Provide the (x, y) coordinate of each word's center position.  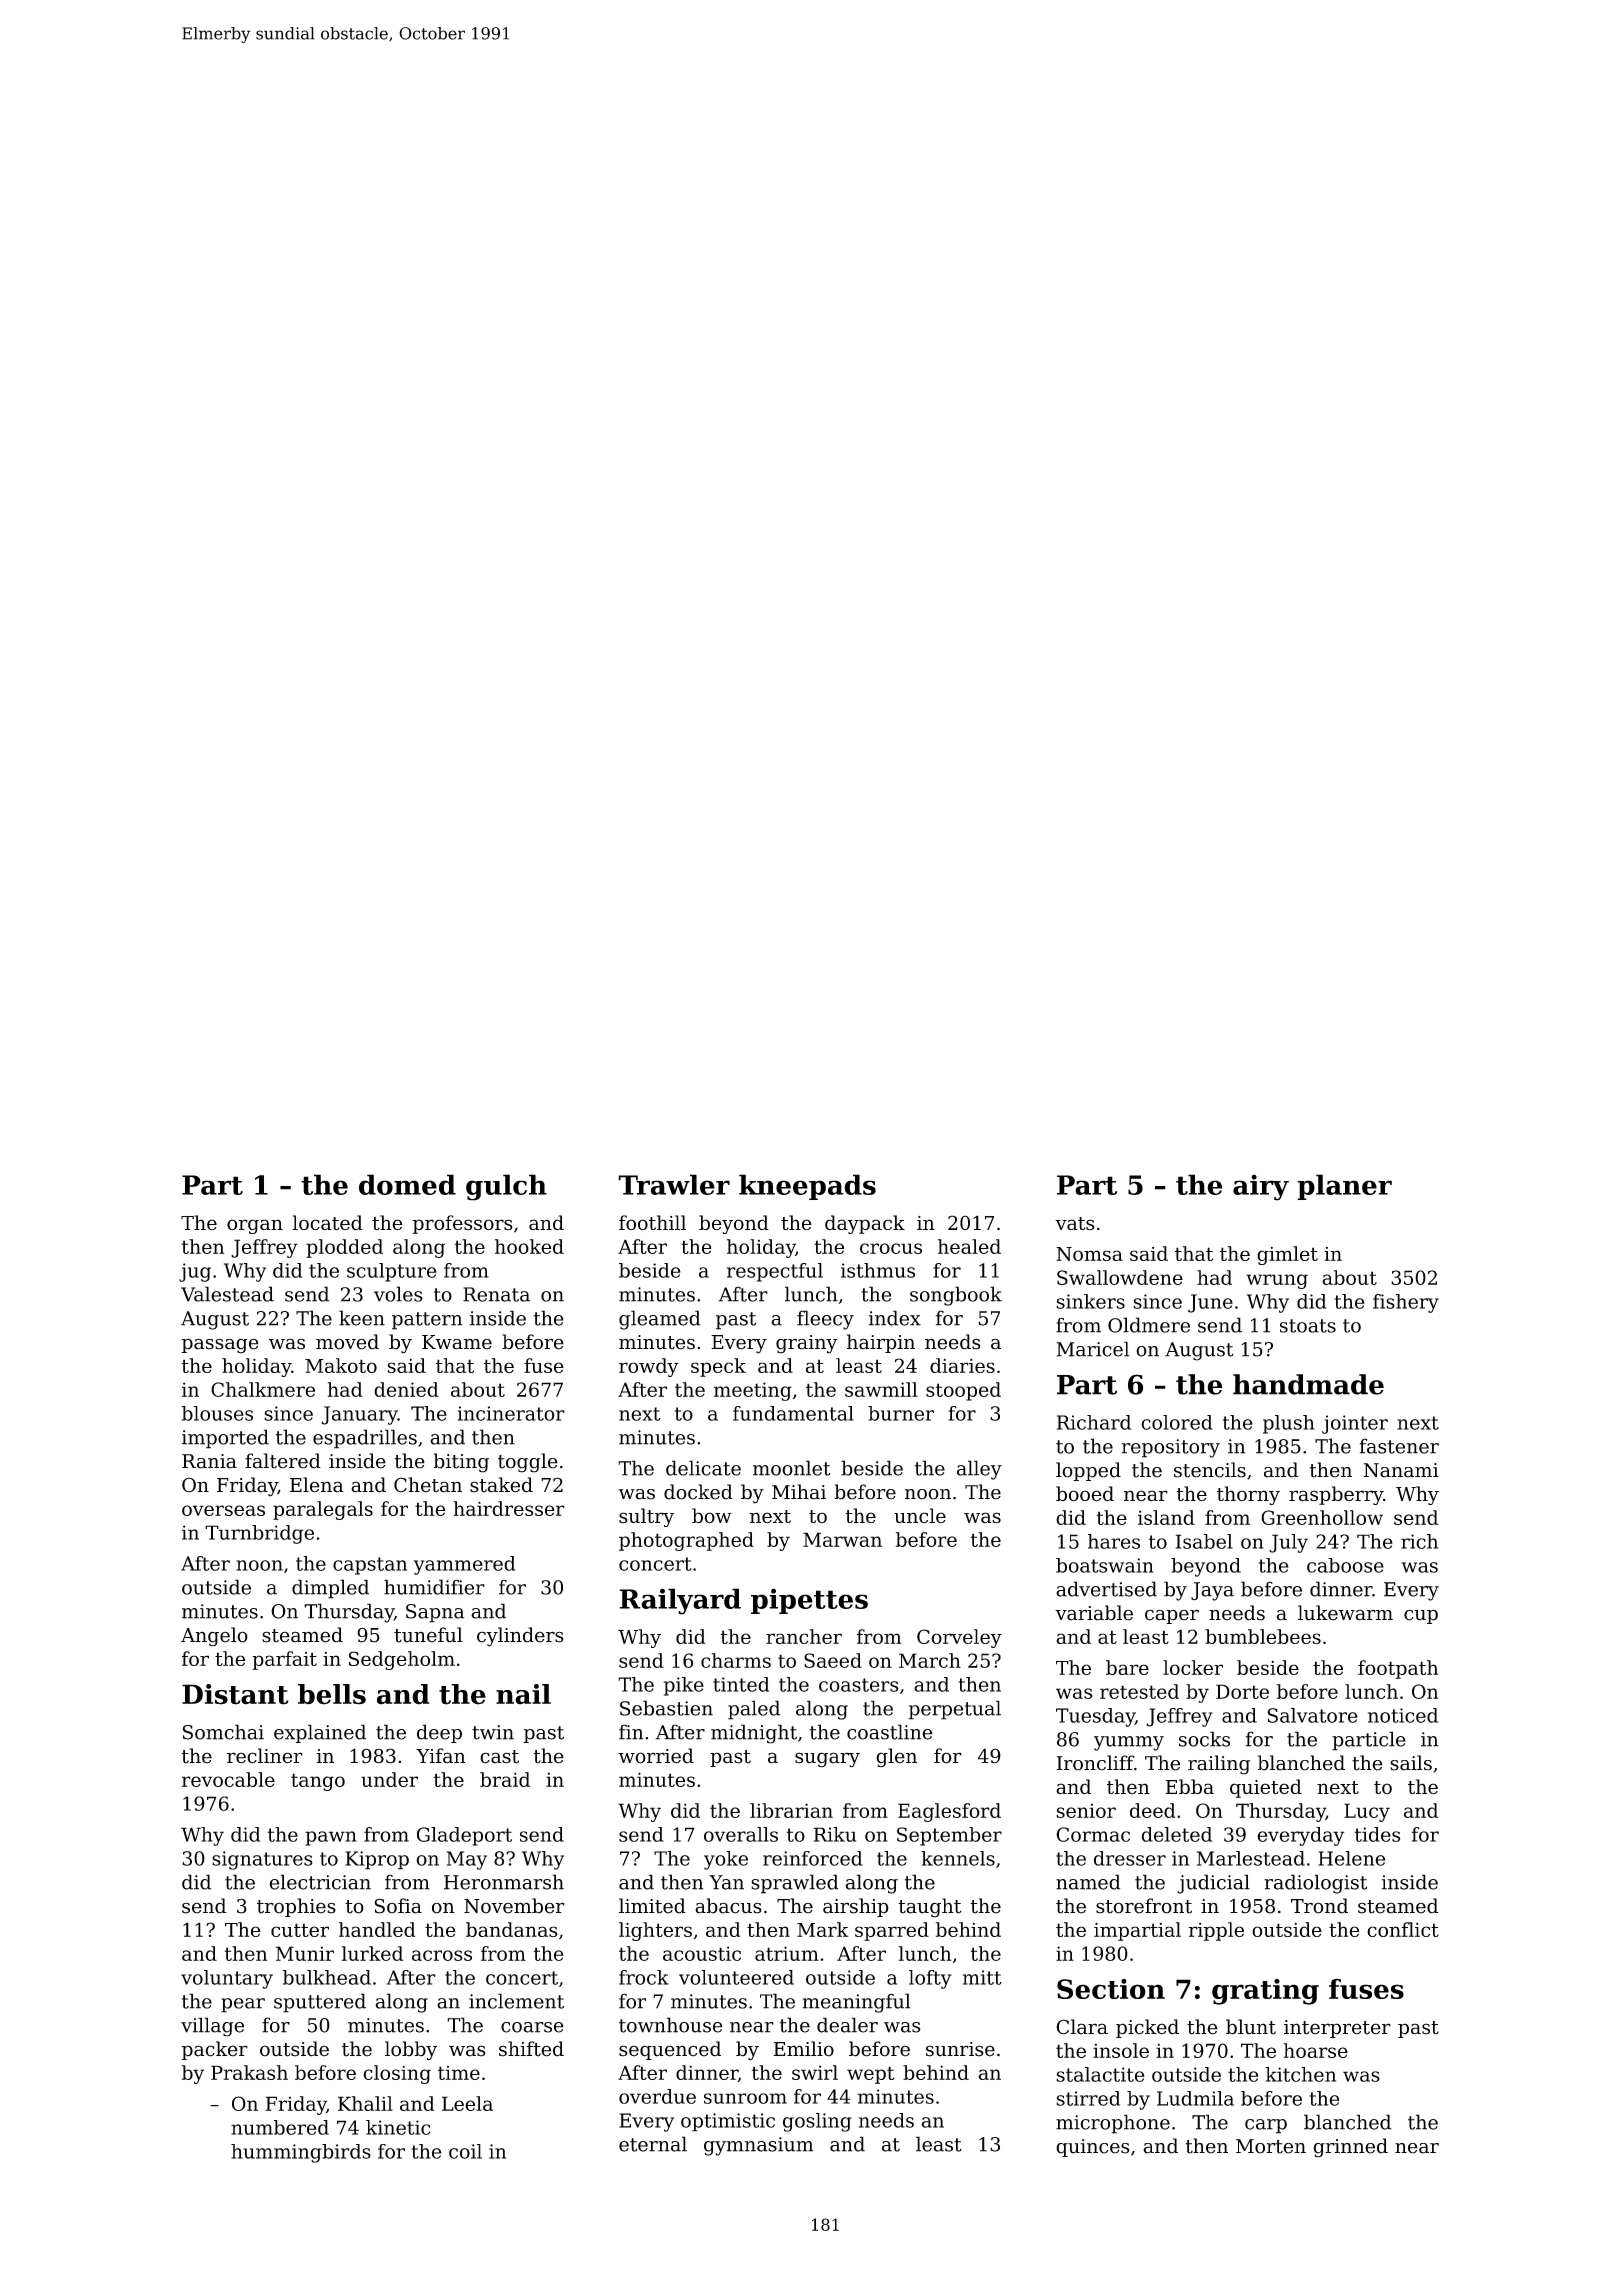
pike (684, 1686)
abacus (728, 1906)
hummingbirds (301, 2153)
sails (1411, 1763)
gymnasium (758, 2146)
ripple (1216, 1931)
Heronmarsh (504, 1882)
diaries (962, 1365)
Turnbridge (259, 1534)
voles (398, 1294)
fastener (1399, 1446)
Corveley (959, 1638)
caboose (1345, 1565)
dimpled (330, 1589)
